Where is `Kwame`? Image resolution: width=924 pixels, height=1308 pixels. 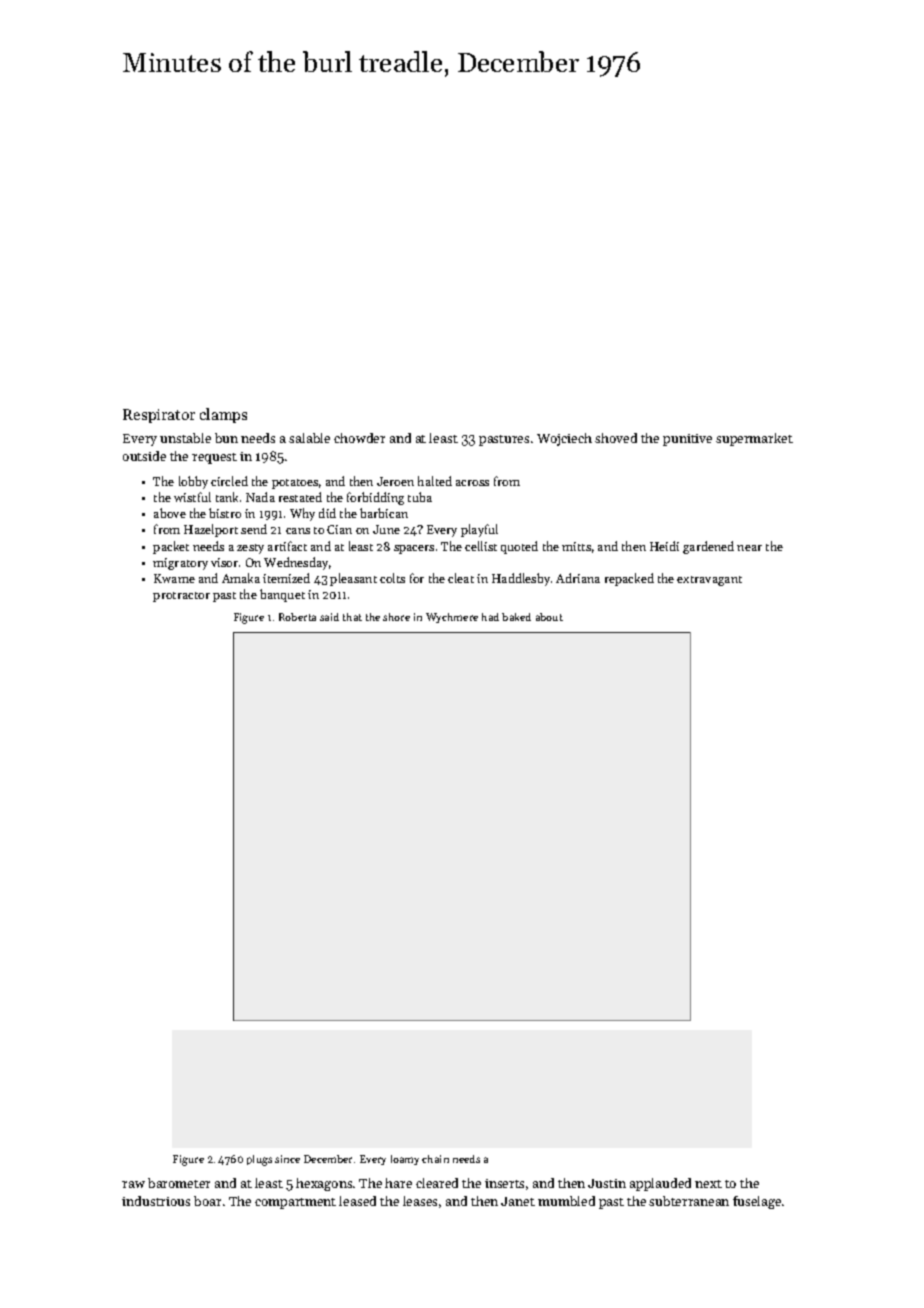
Kwame is located at coordinates (174, 578).
